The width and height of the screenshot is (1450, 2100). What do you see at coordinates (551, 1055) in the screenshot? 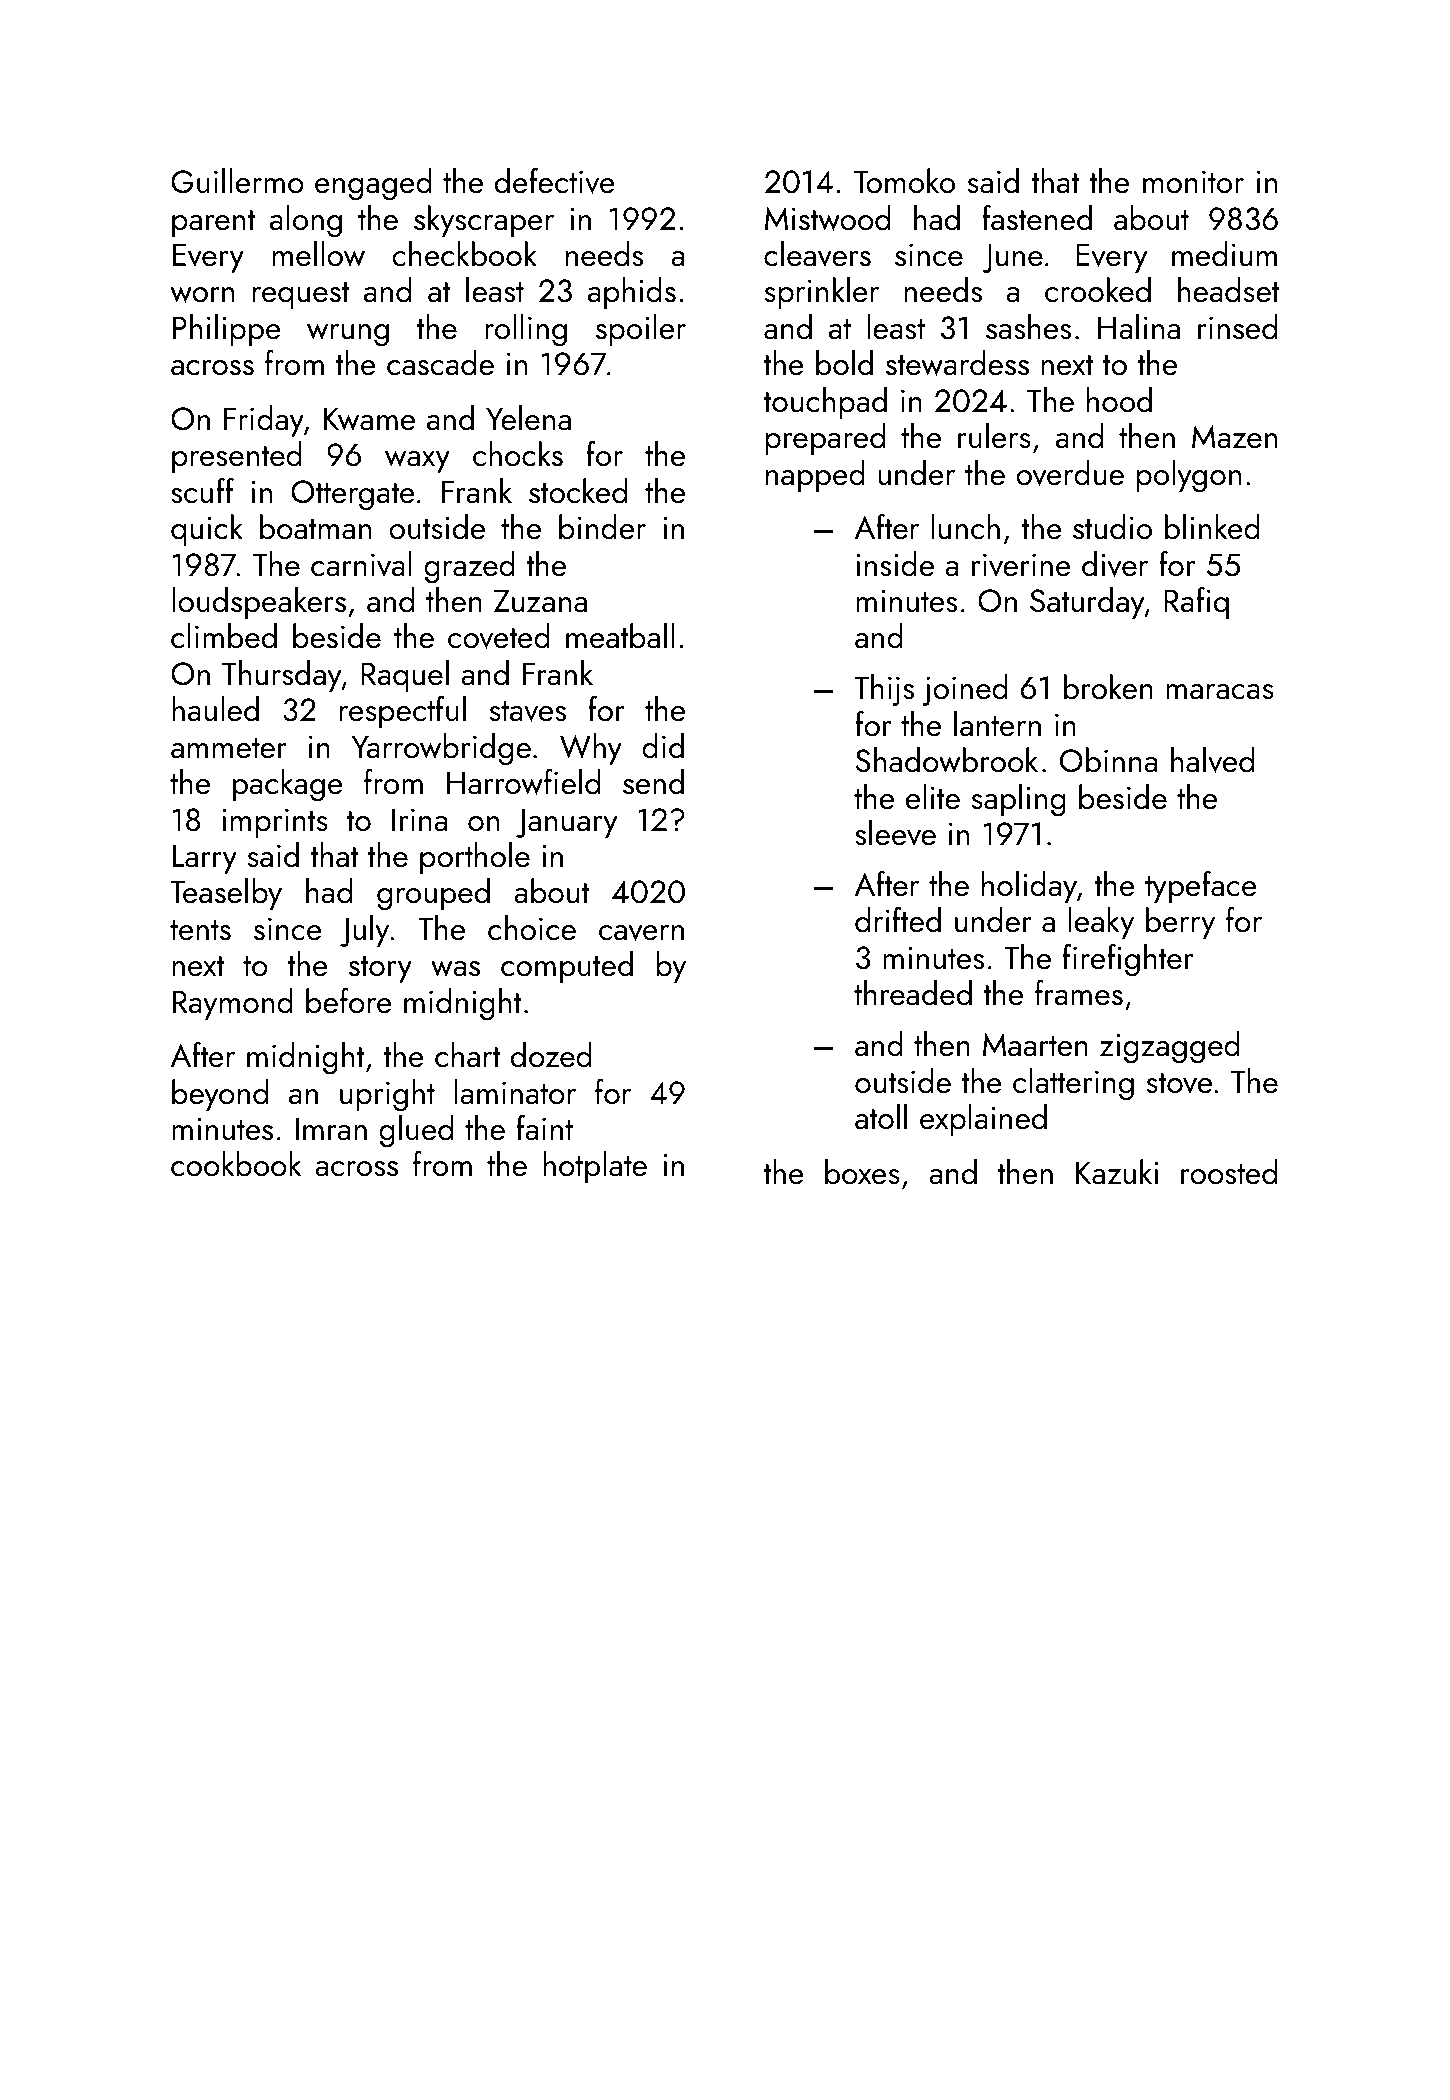
I see `dozed` at bounding box center [551, 1055].
